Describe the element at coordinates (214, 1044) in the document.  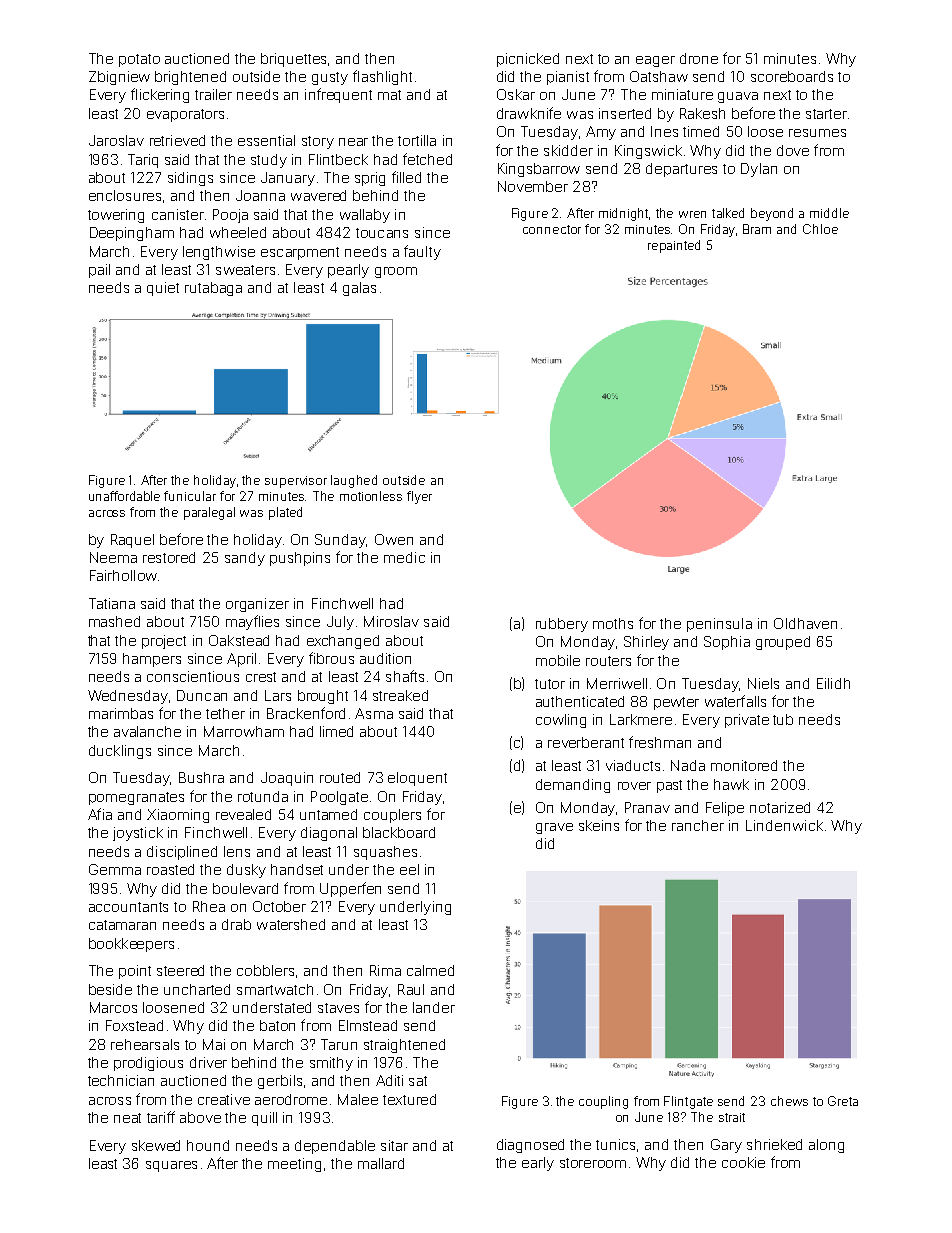
I see `Mai` at that location.
